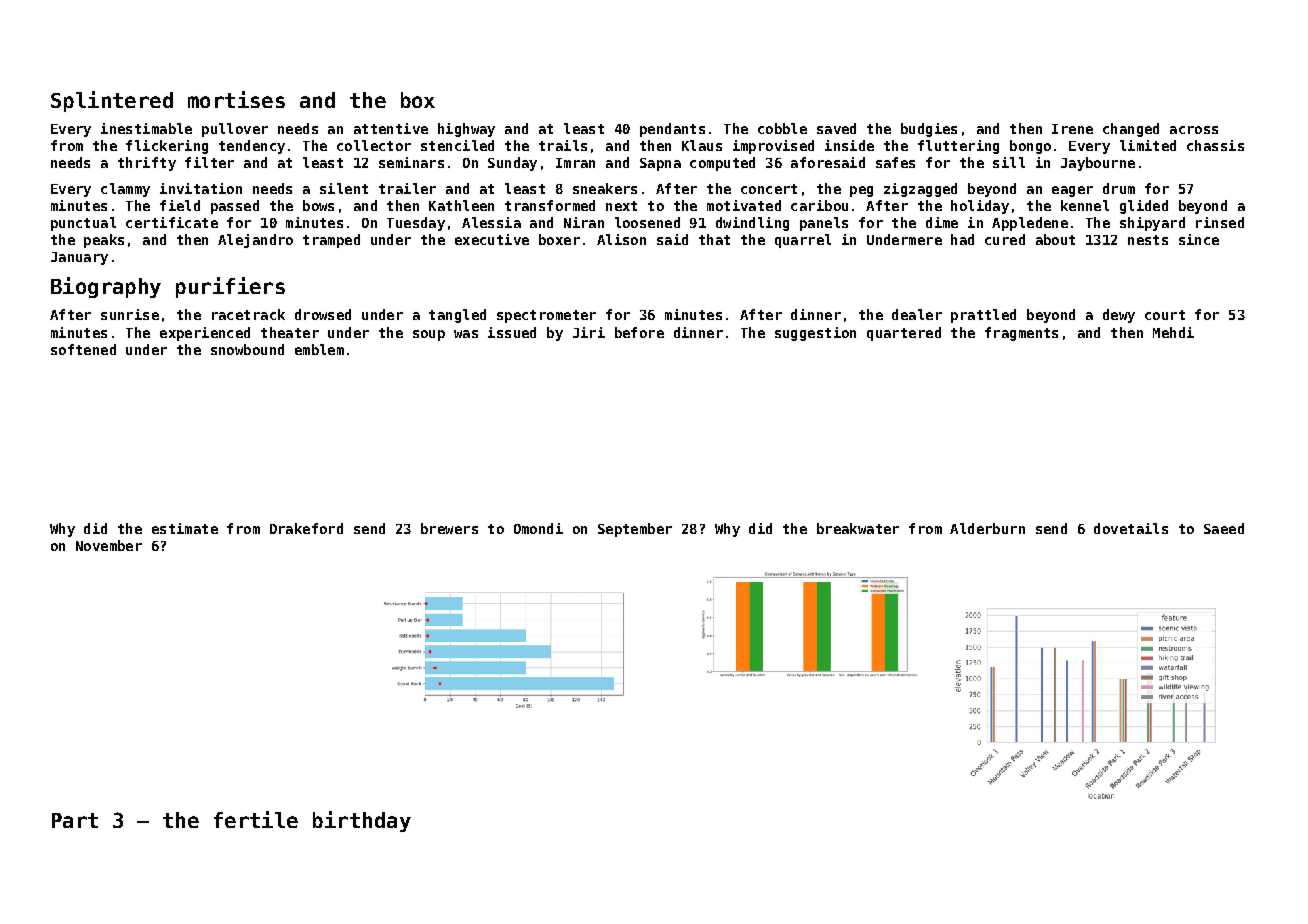  Describe the element at coordinates (362, 821) in the page. I see `birthday` at that location.
